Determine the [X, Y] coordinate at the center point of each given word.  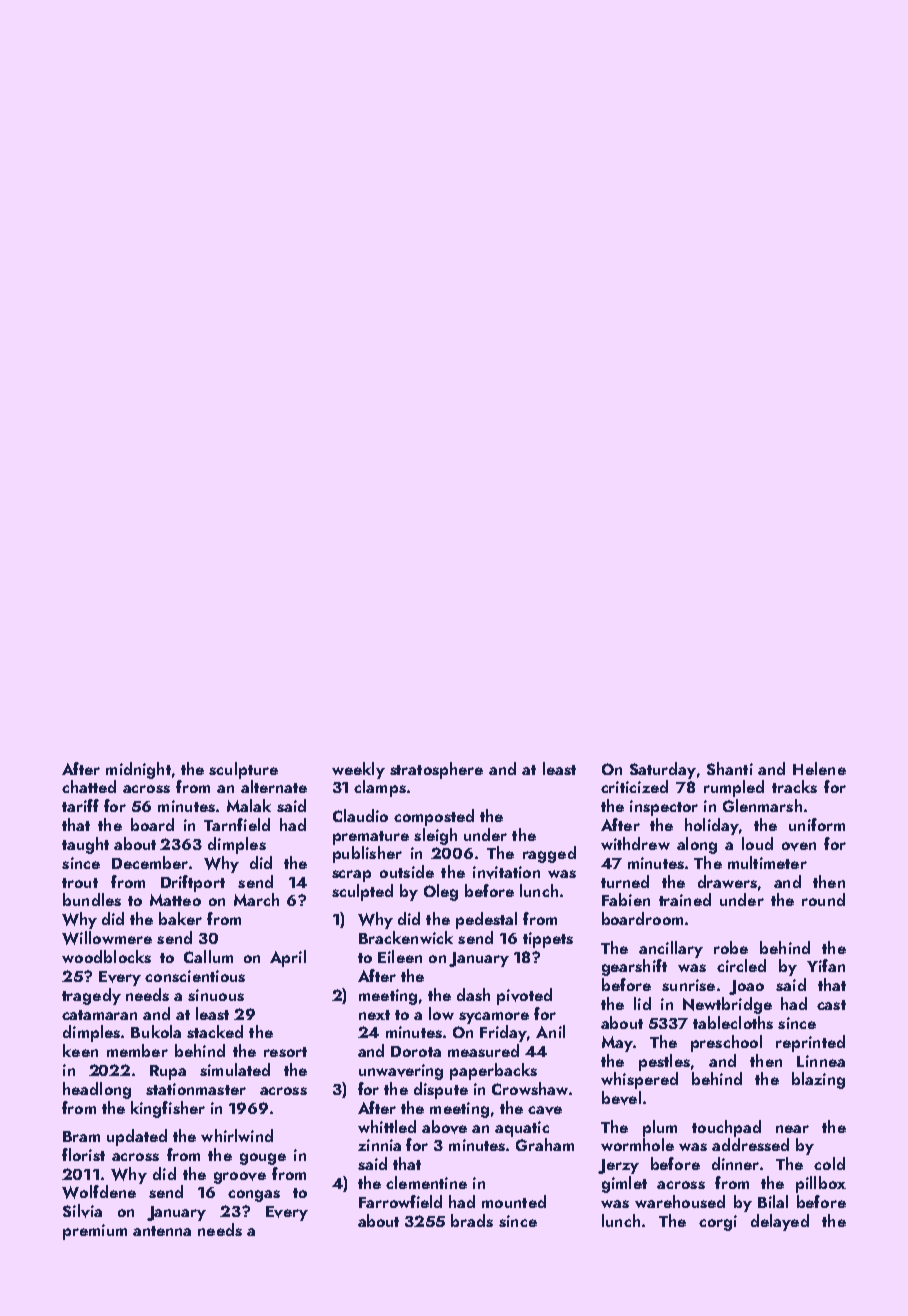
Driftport [193, 883]
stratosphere [436, 770]
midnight [138, 770]
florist [83, 1154]
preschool [726, 1043]
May [617, 1044]
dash [473, 994]
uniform [817, 824]
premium [95, 1232]
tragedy [91, 996]
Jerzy [618, 1166]
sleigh [435, 836]
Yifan [826, 965]
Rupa [168, 1072]
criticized [634, 786]
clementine [426, 1182]
